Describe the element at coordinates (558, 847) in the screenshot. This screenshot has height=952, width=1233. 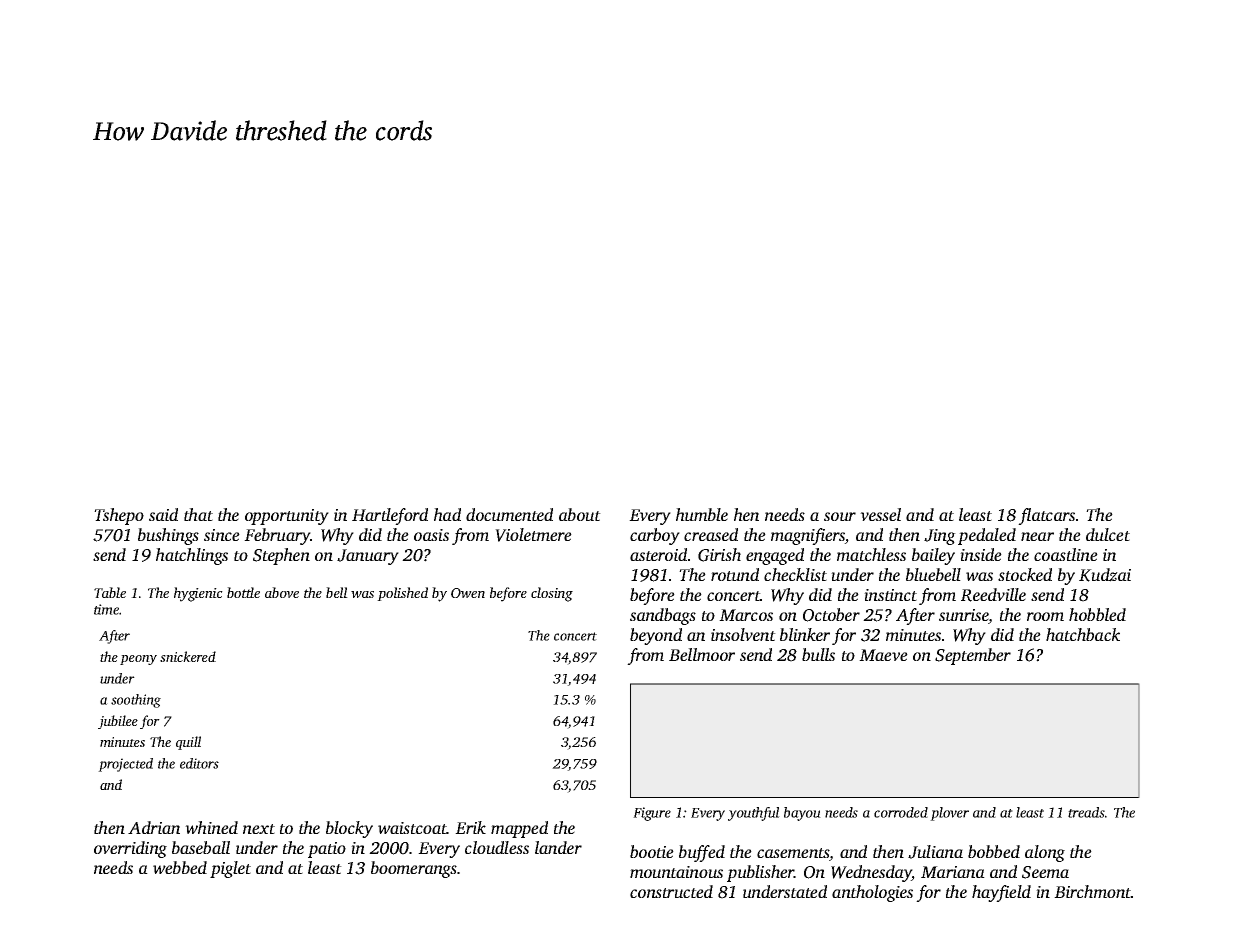
I see `lander` at that location.
